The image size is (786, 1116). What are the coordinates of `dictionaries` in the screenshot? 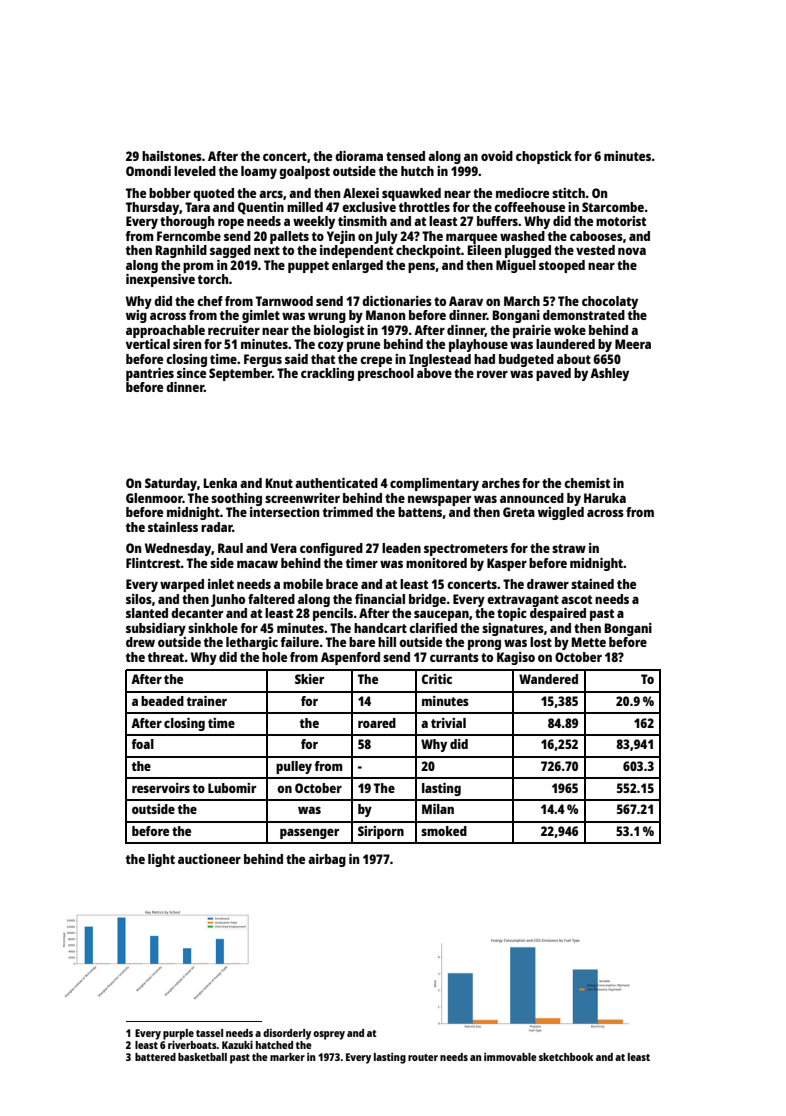 It's located at (397, 301).
